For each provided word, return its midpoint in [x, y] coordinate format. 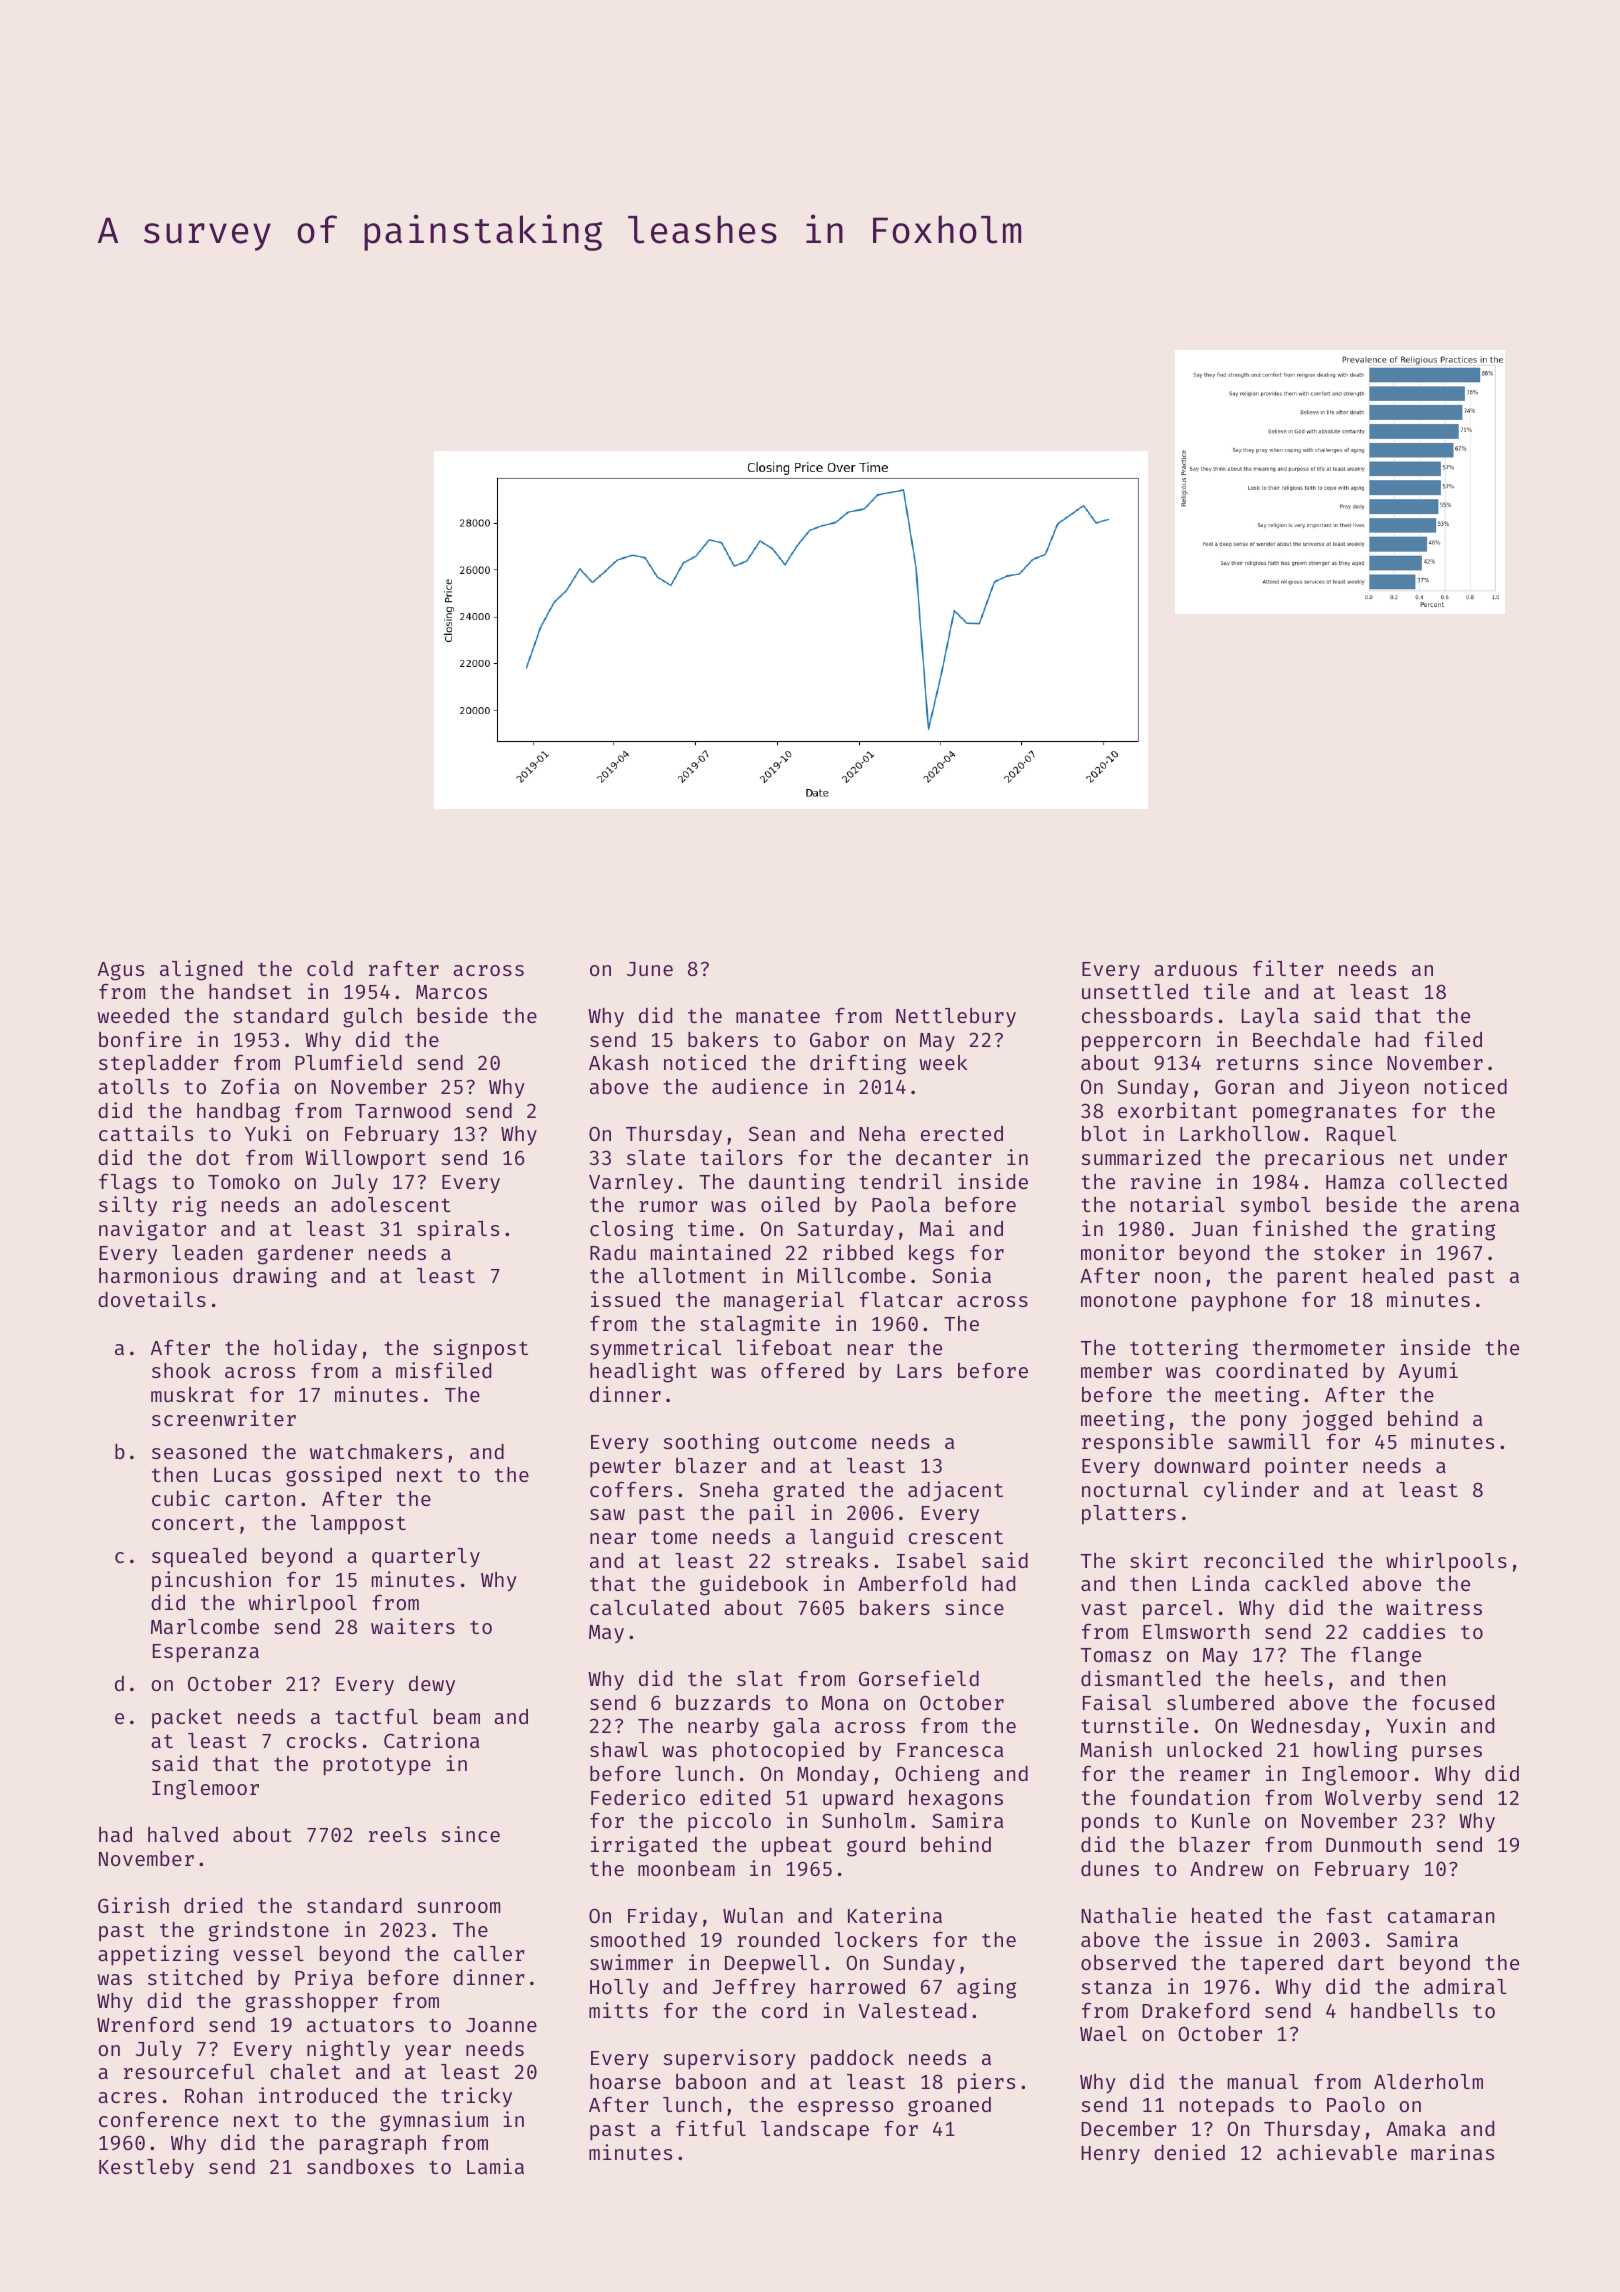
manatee [778, 1016]
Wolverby [1373, 1799]
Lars [919, 1371]
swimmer [631, 1962]
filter [1288, 968]
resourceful [189, 2071]
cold [330, 968]
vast [1104, 1608]
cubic [181, 1498]
